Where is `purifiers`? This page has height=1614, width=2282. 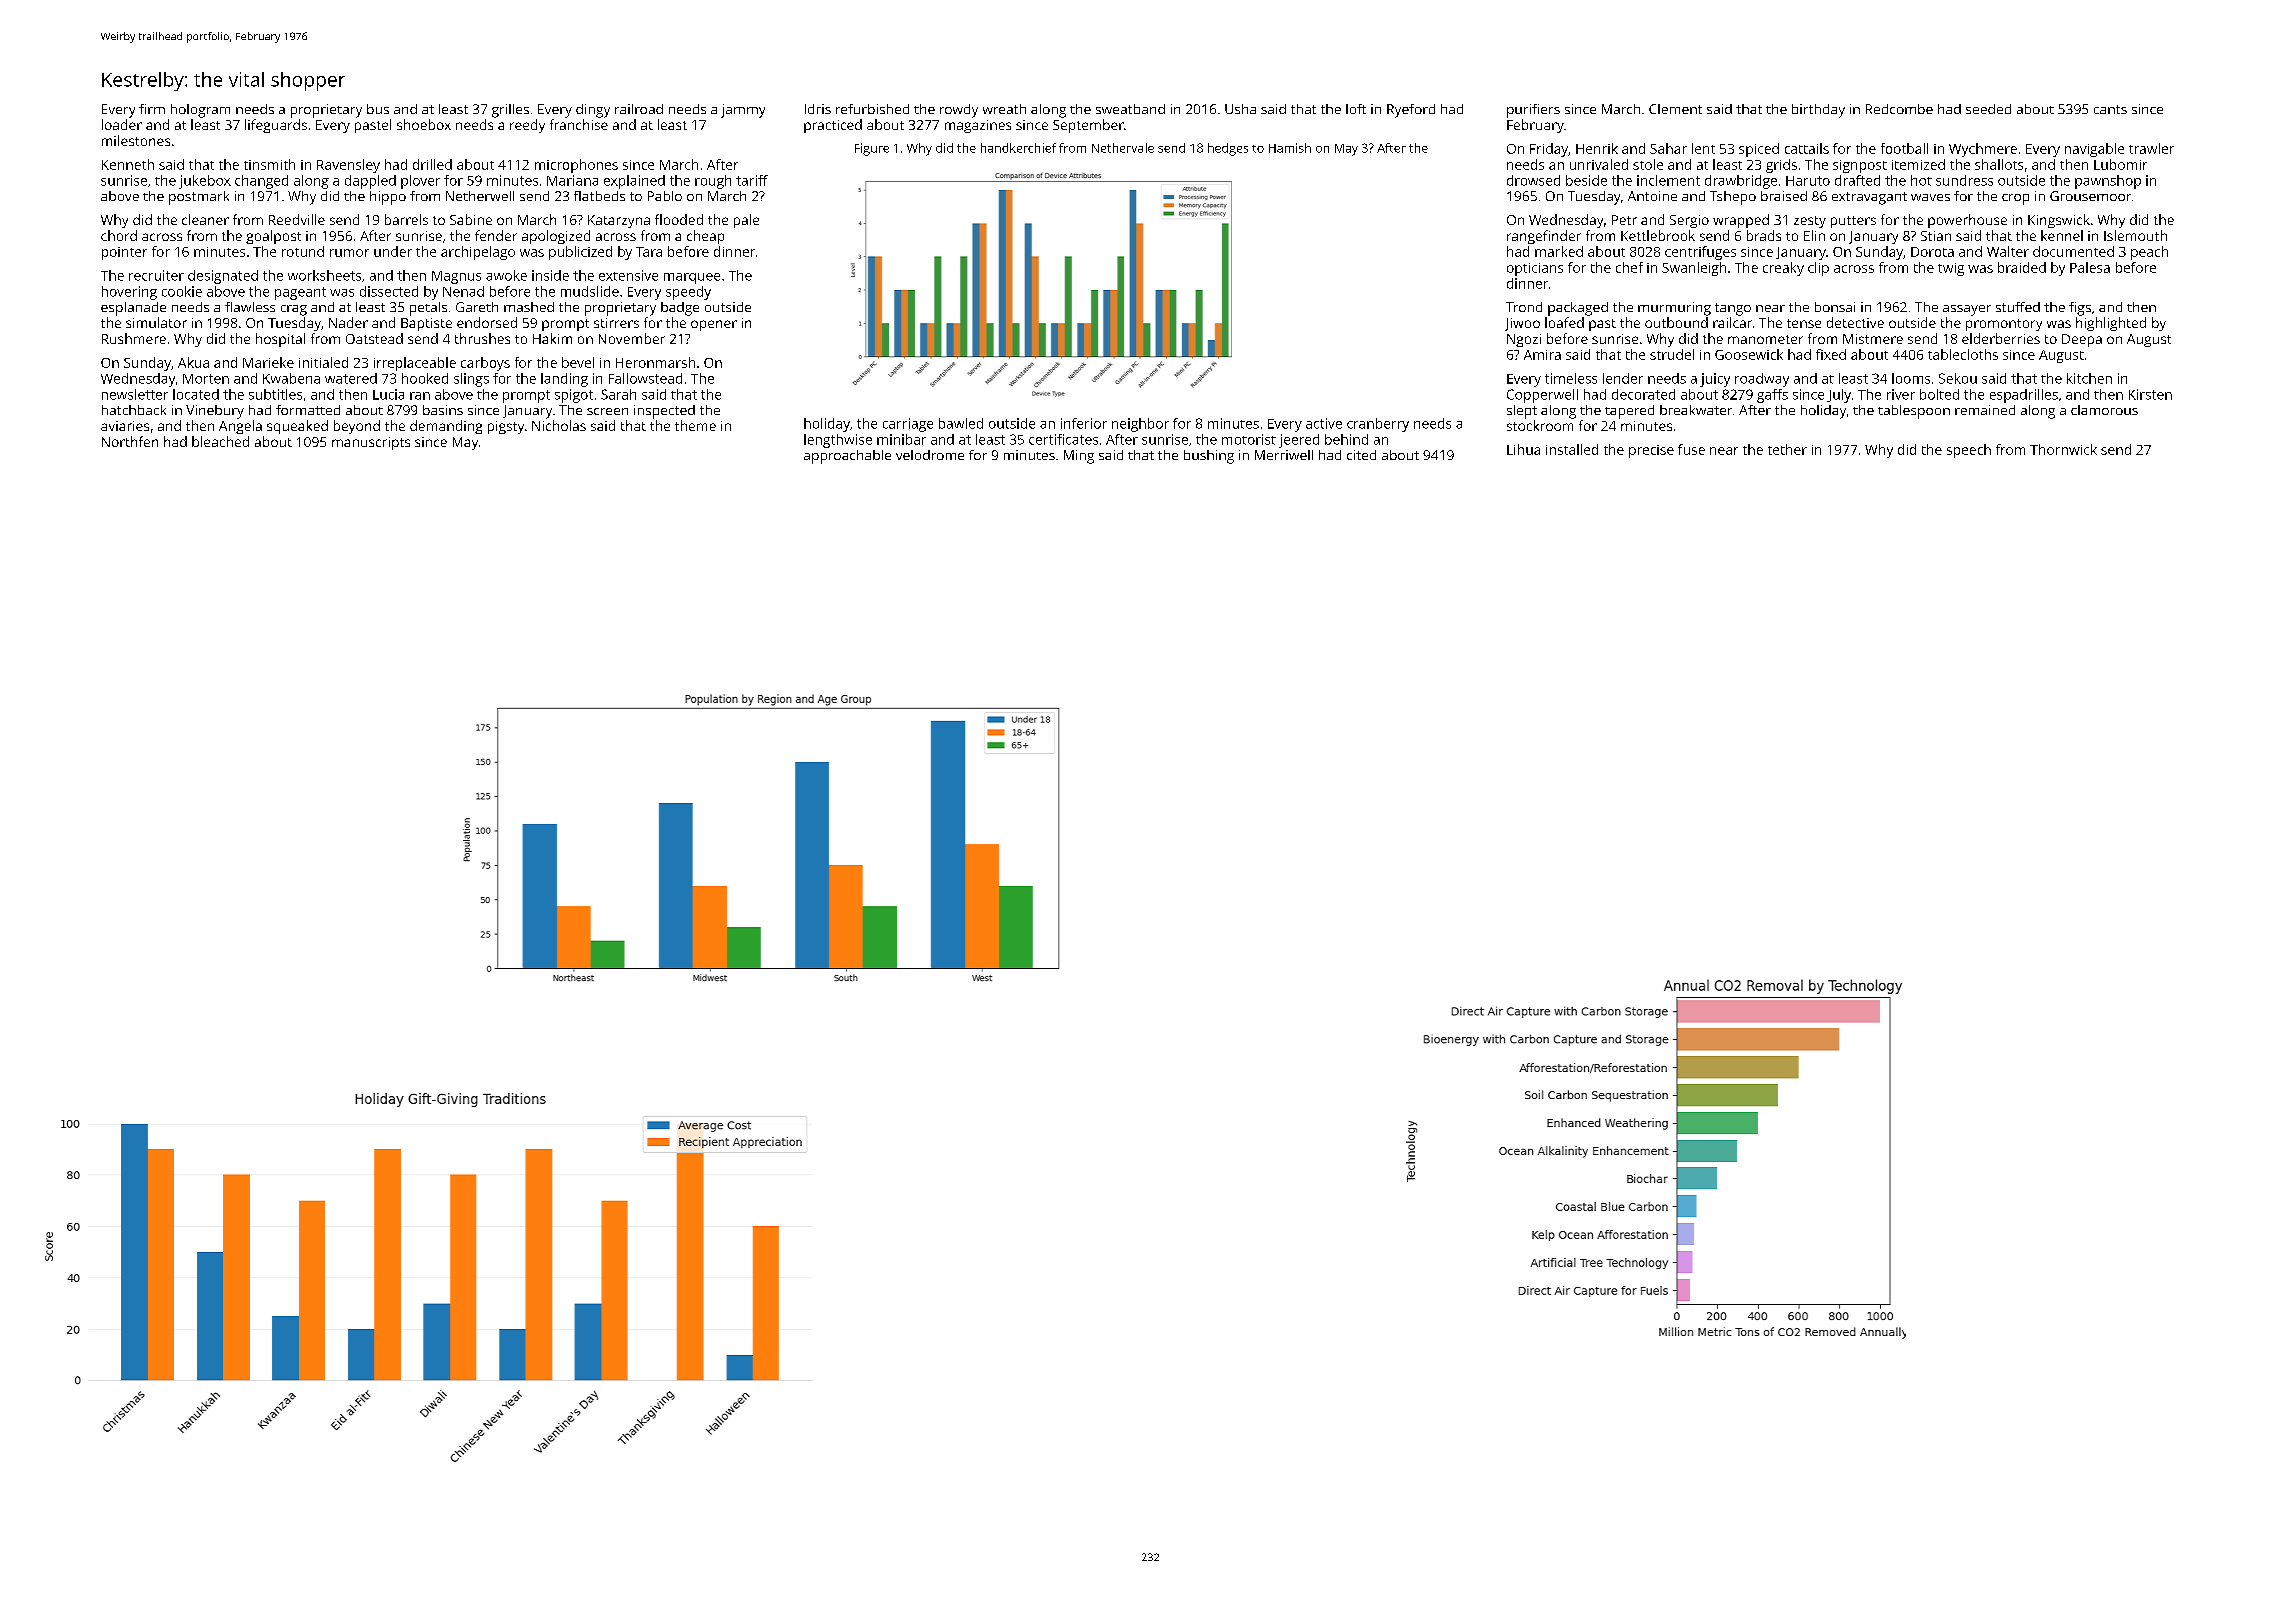 purifiers is located at coordinates (1533, 111).
